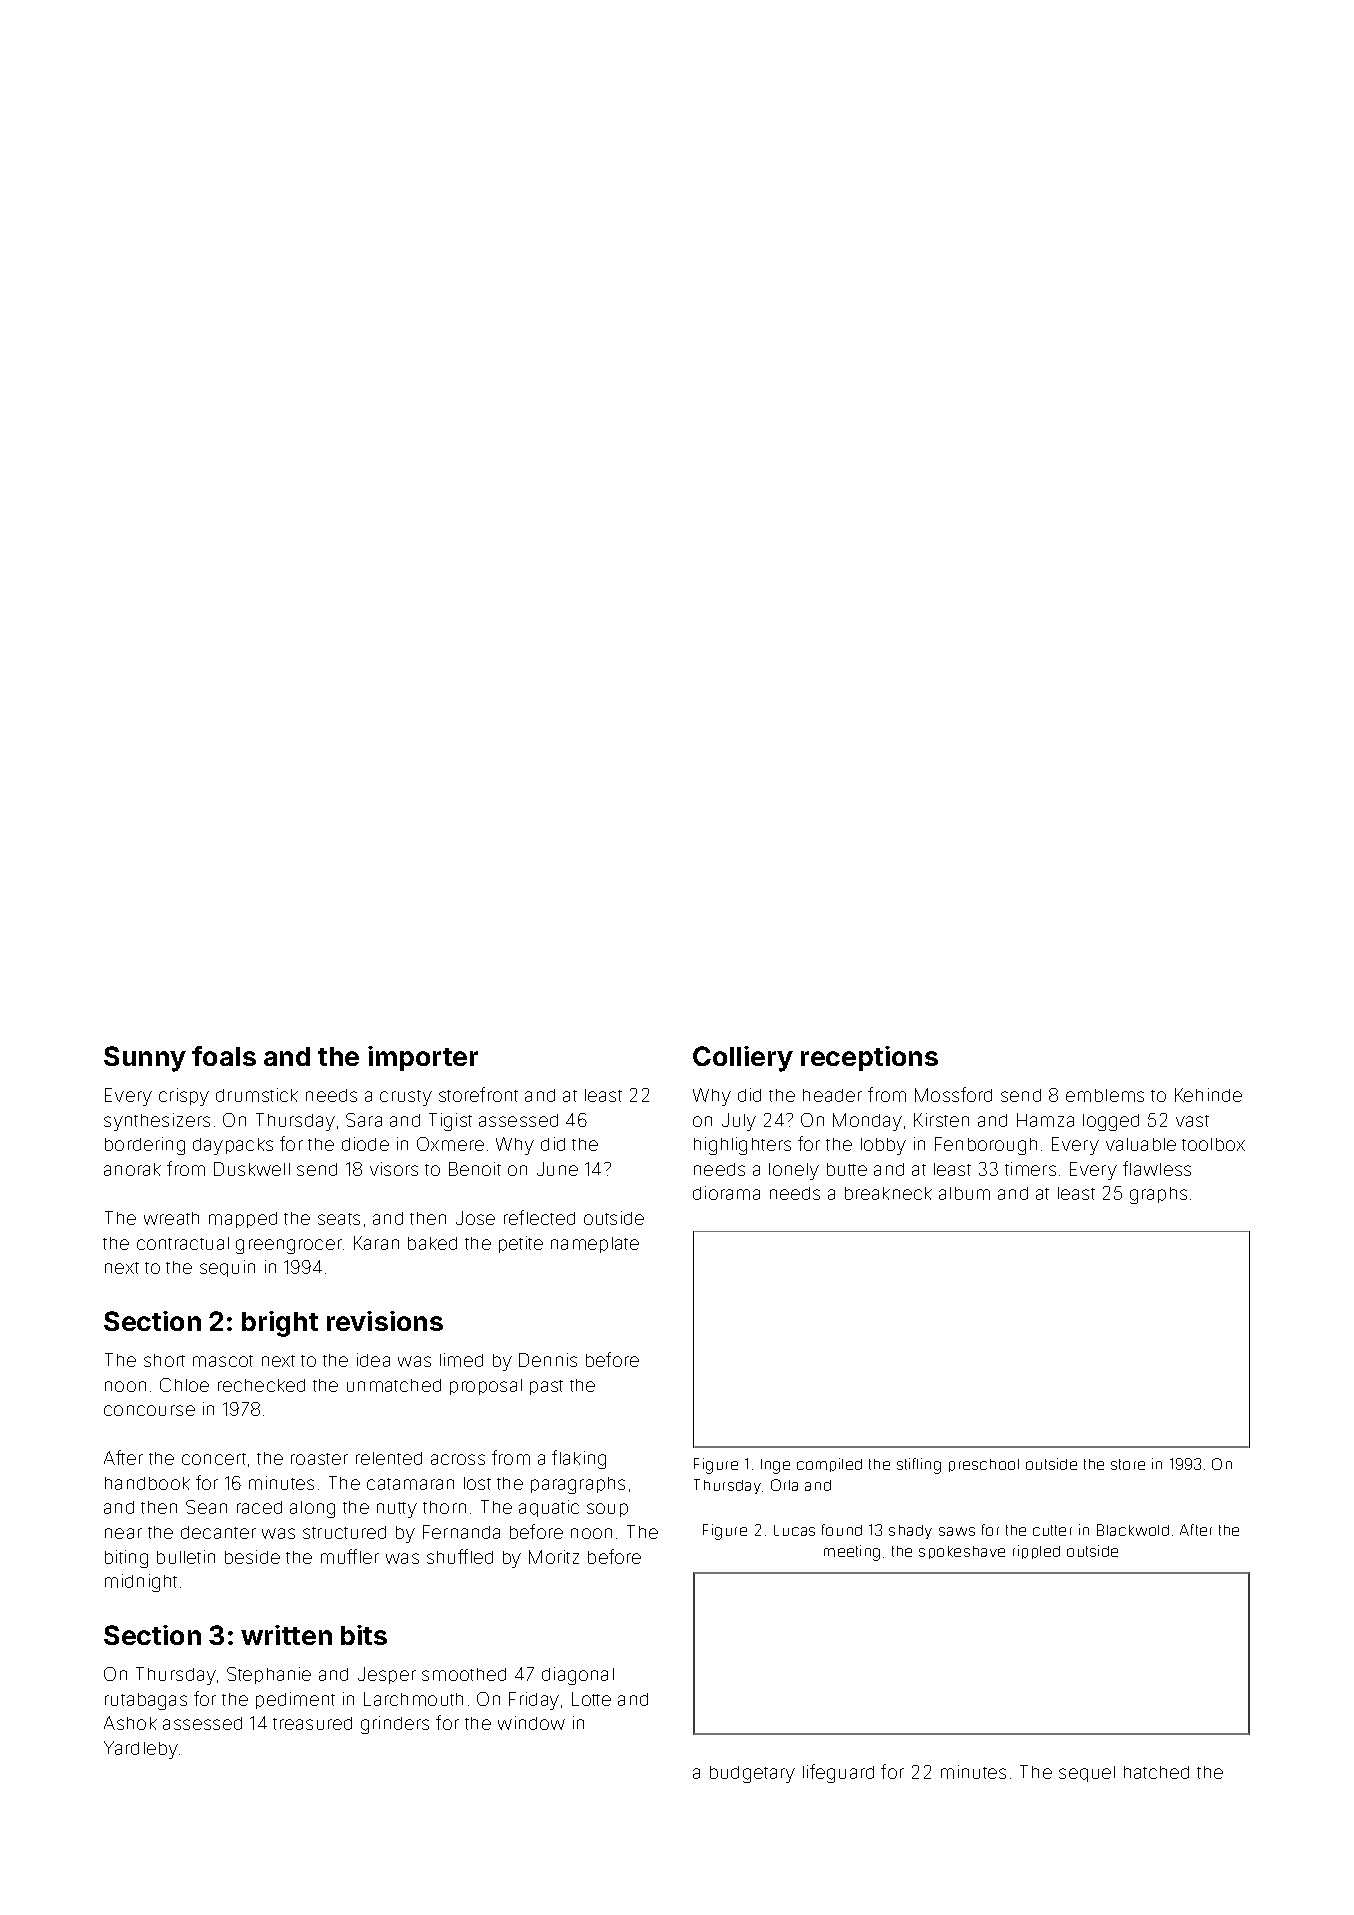 Image resolution: width=1354 pixels, height=1915 pixels. I want to click on crispy, so click(184, 1097).
